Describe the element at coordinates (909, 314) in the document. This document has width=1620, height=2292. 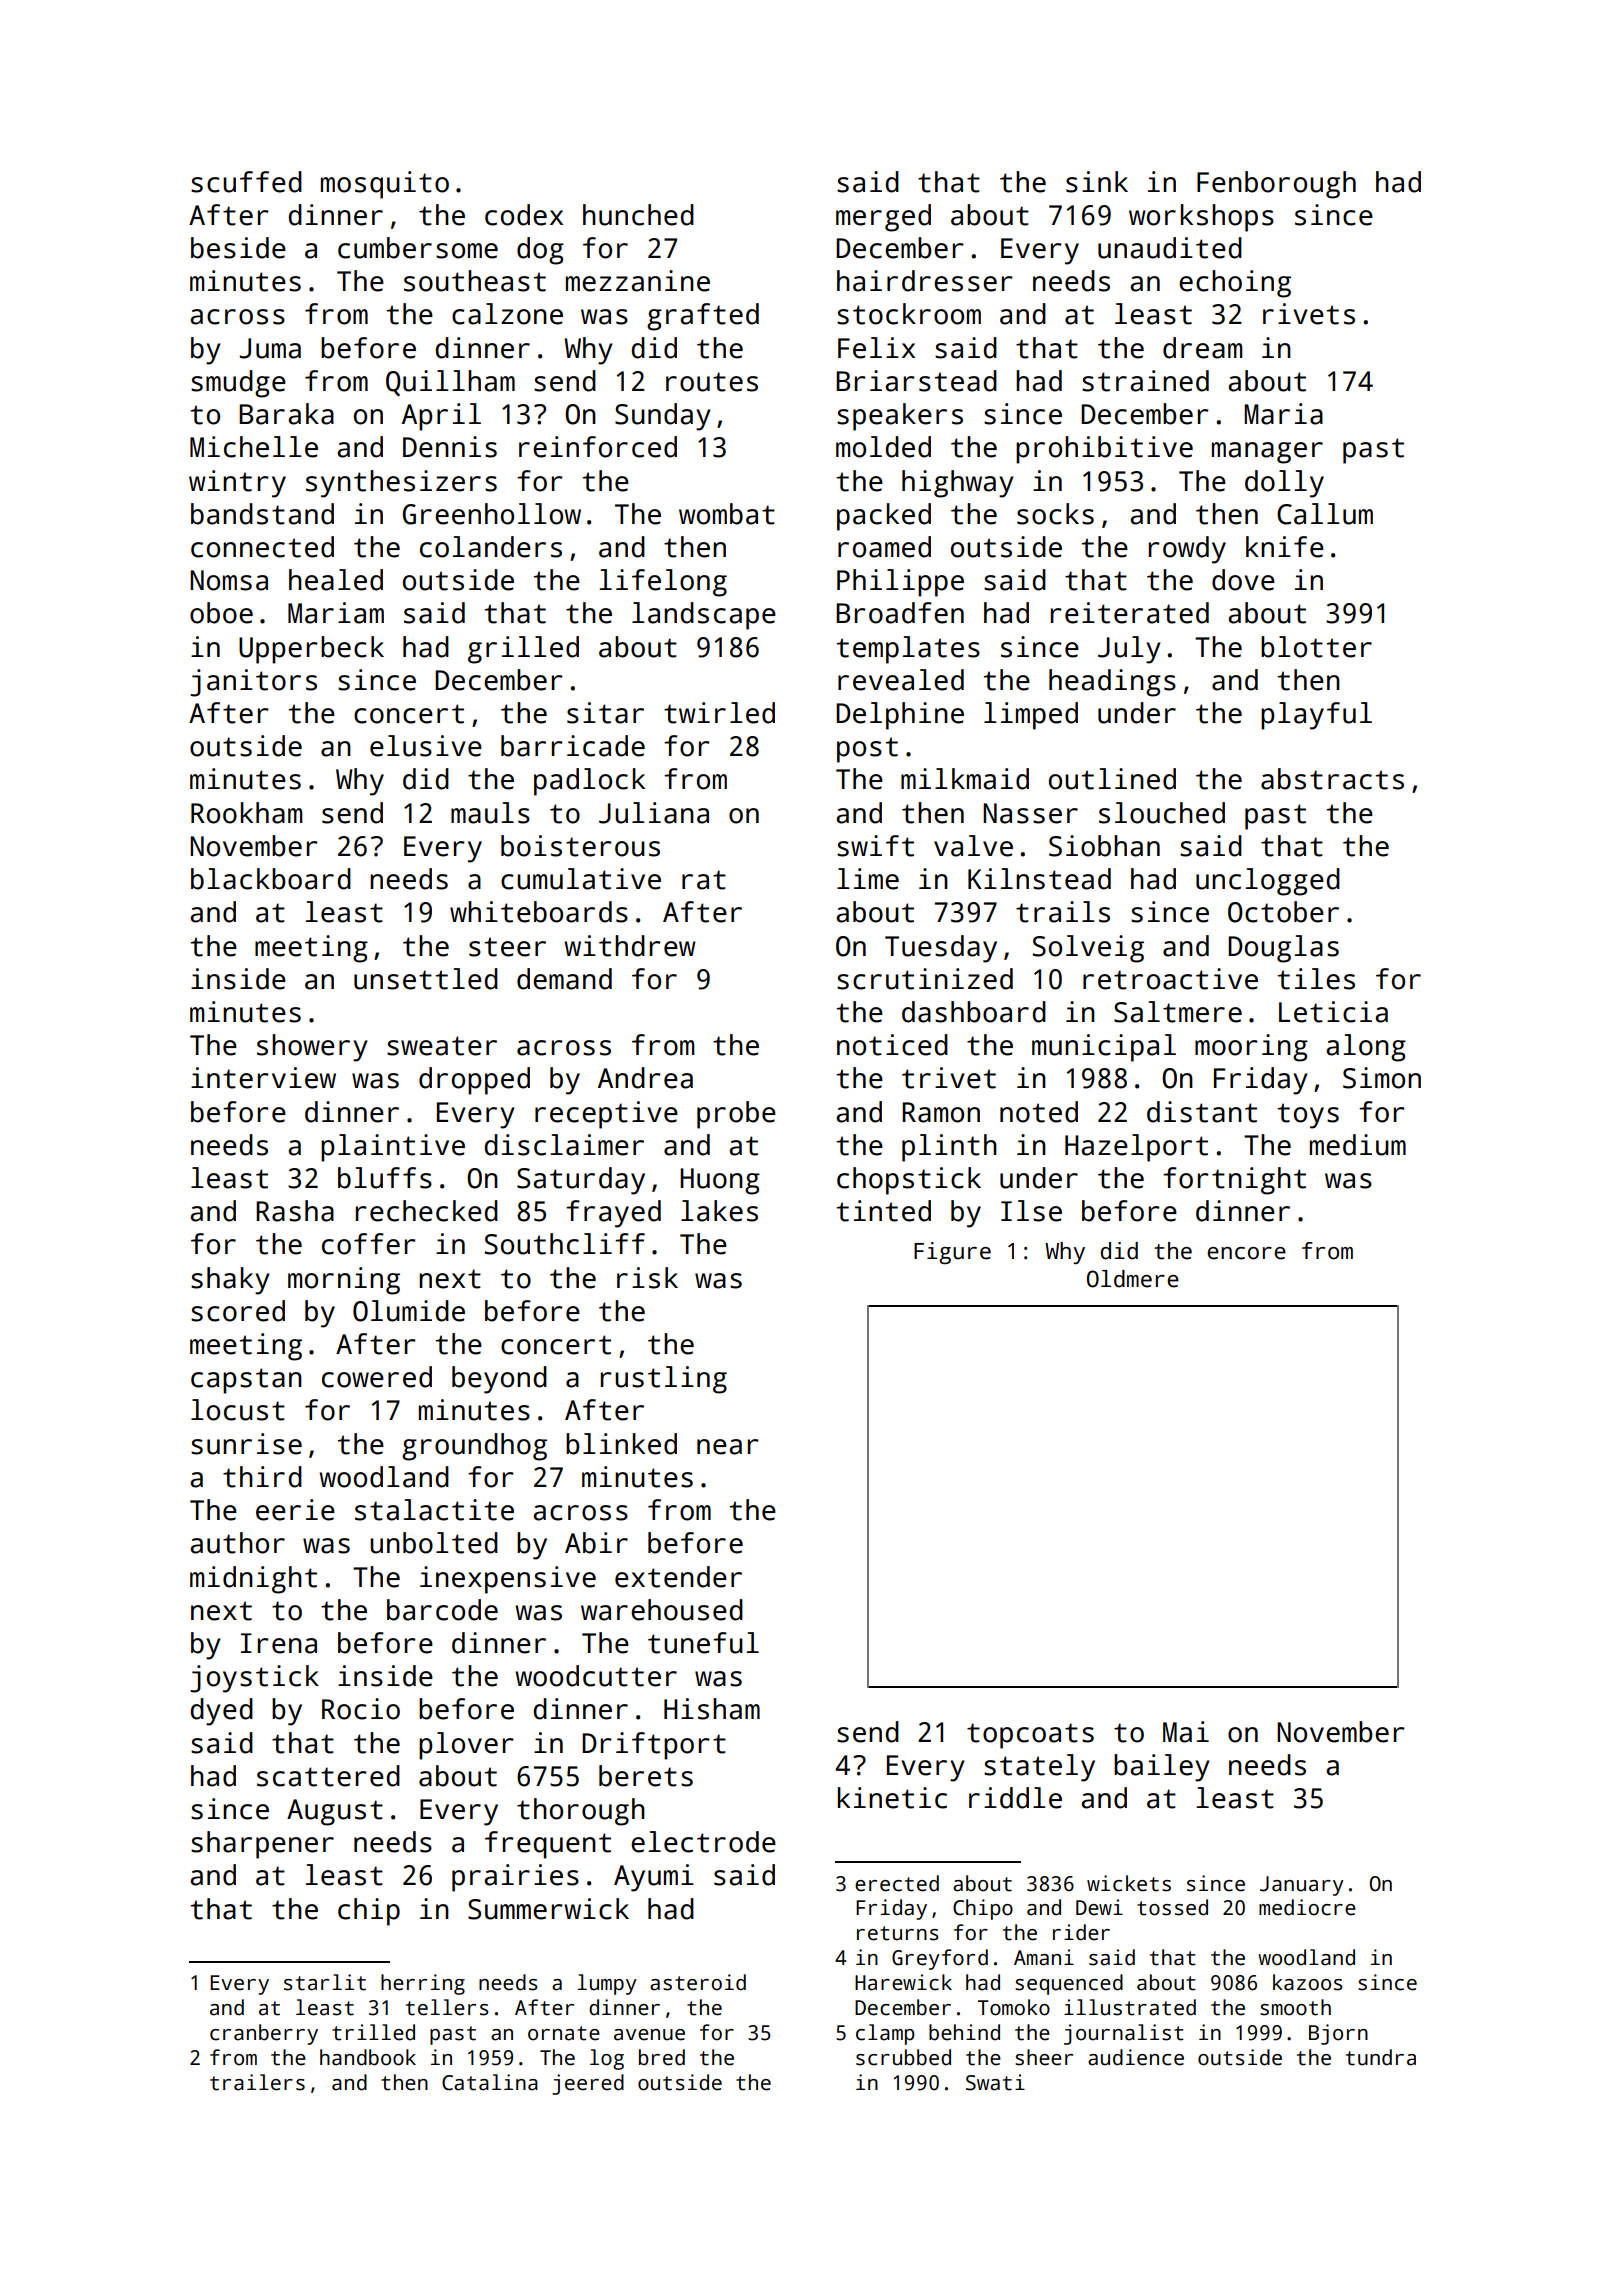
I see `stockroom` at that location.
